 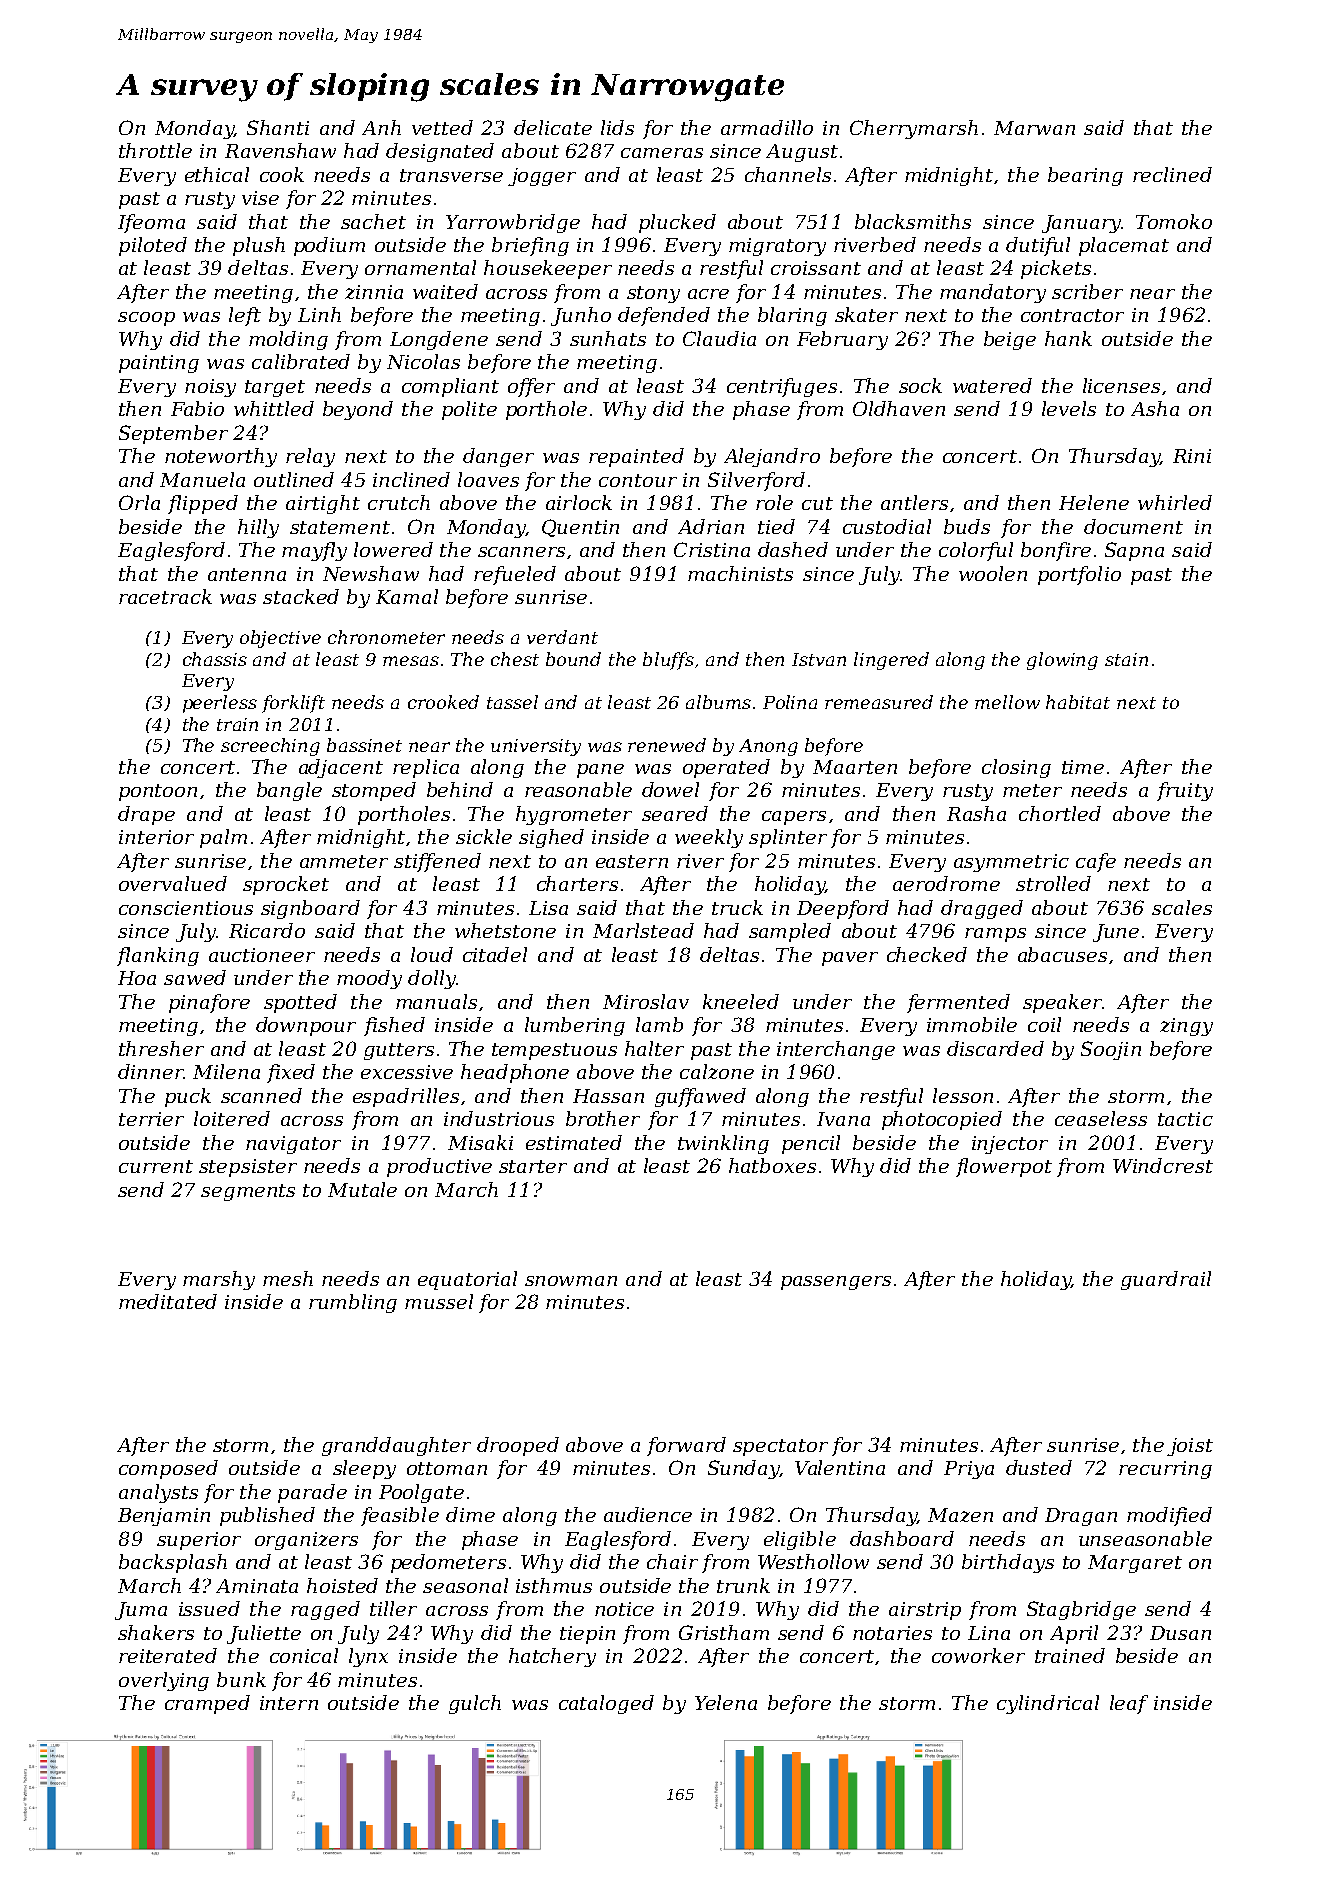 What do you see at coordinates (1172, 174) in the document?
I see `reclined` at bounding box center [1172, 174].
